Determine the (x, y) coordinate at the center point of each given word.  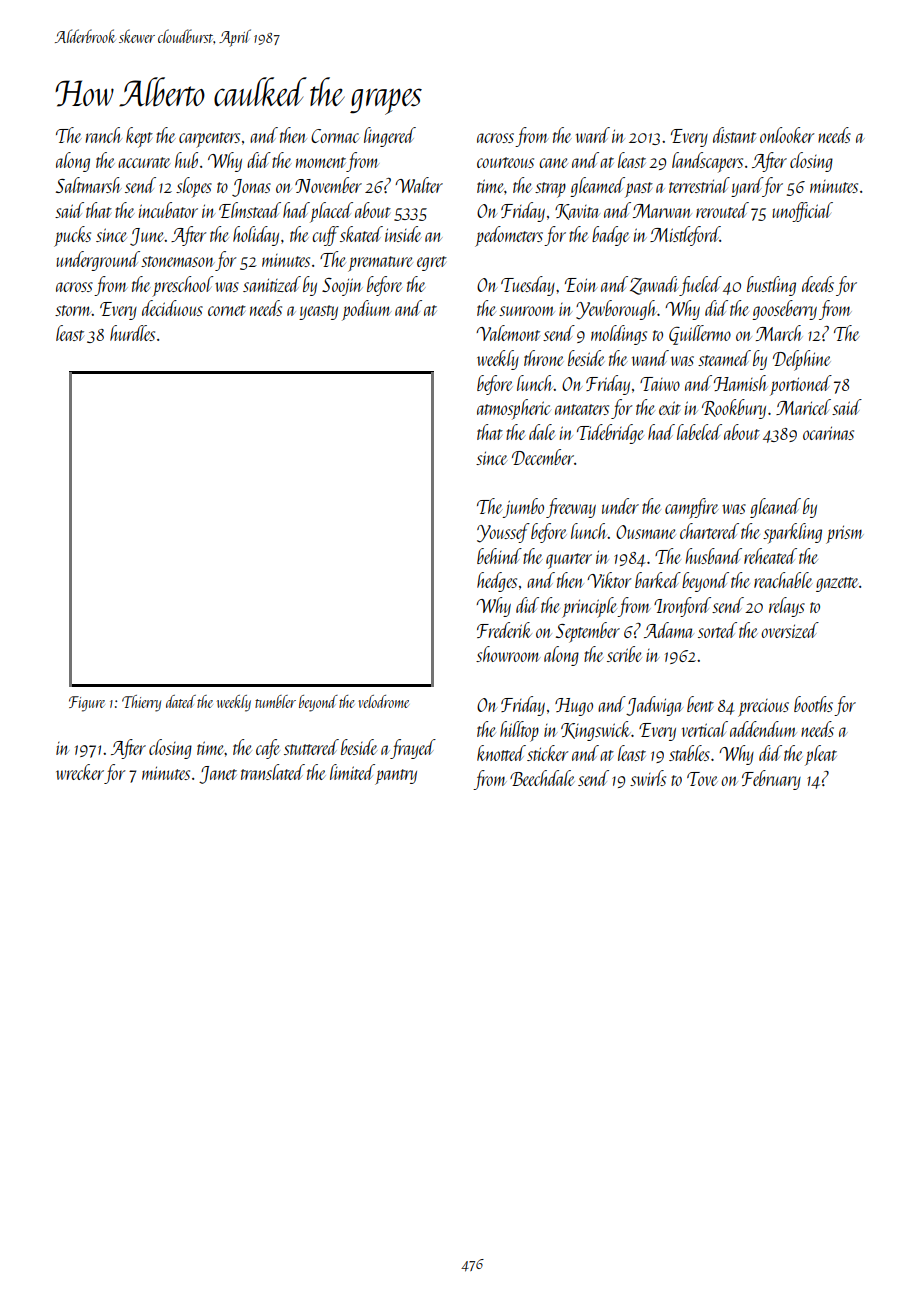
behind (499, 556)
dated (181, 701)
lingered (390, 137)
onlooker (787, 135)
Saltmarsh (89, 185)
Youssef (503, 533)
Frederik (504, 630)
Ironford (682, 607)
